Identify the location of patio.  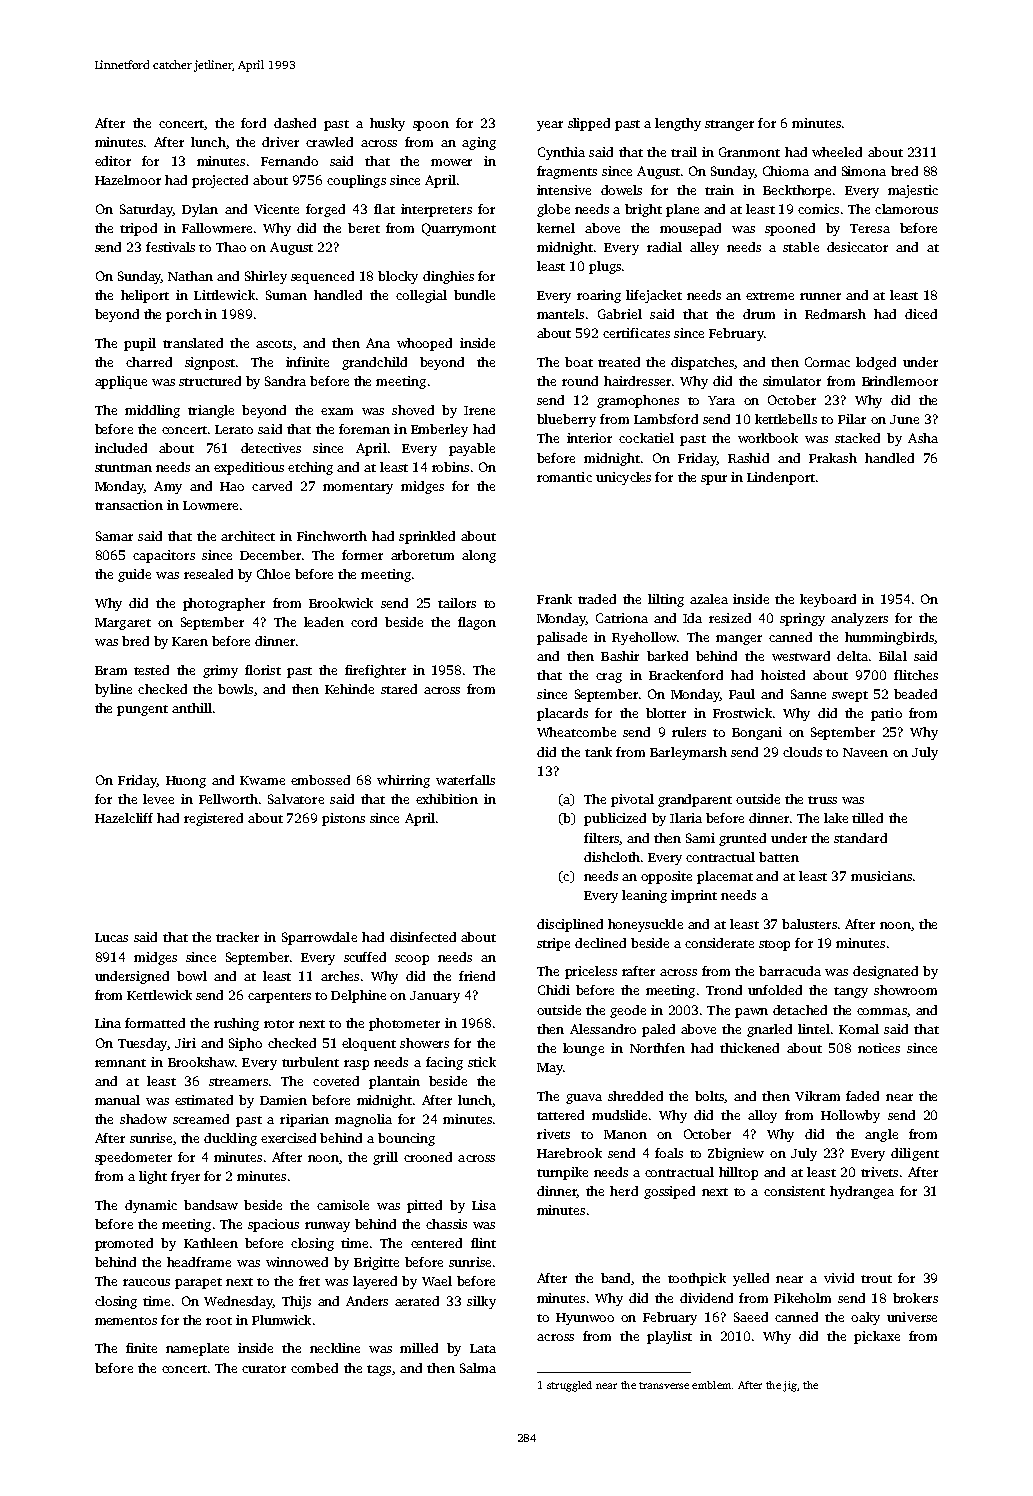
(886, 714).
